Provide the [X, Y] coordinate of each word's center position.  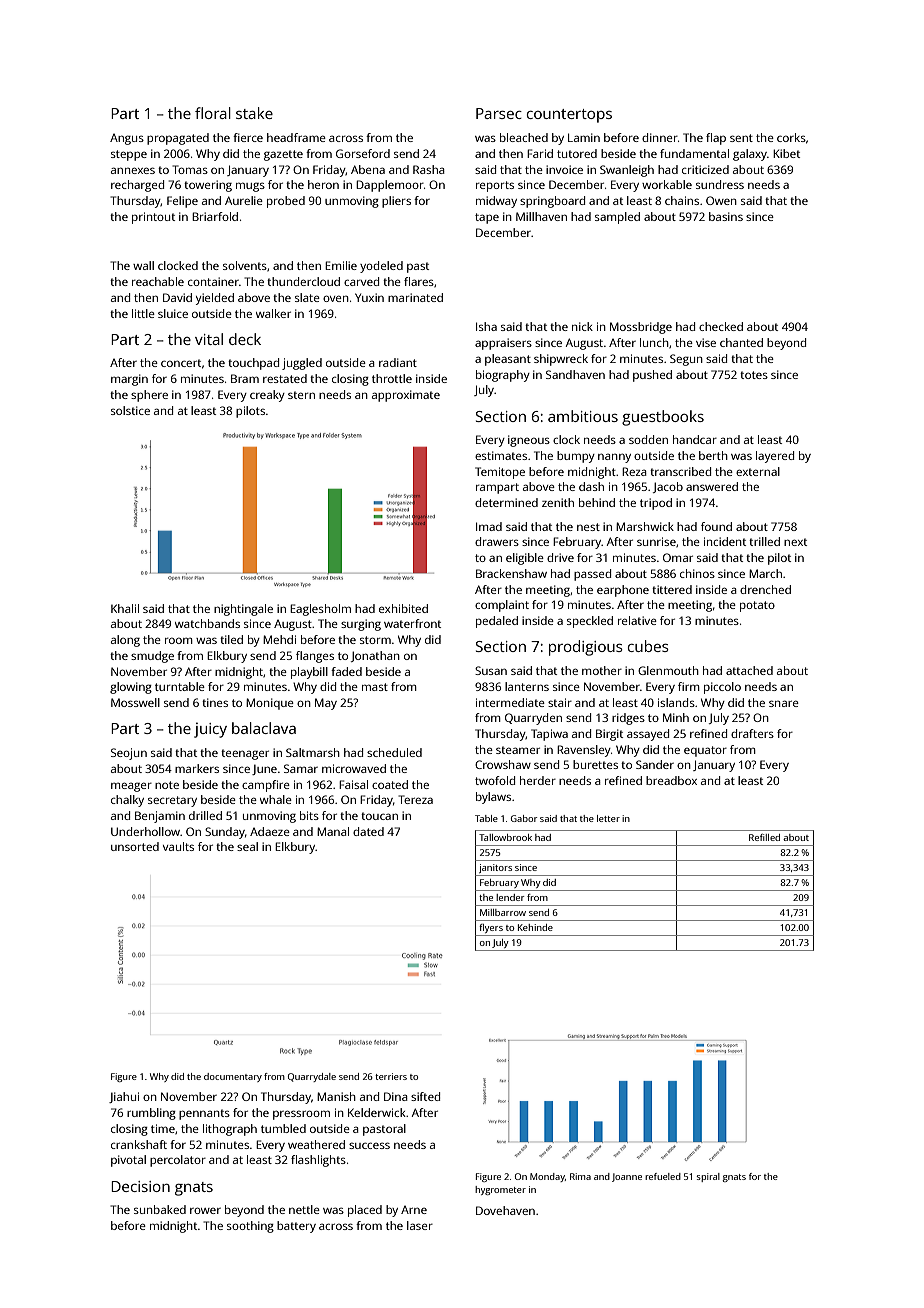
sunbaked [160, 1209]
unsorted [135, 846]
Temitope [500, 473]
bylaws [493, 798]
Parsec [499, 113]
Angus [127, 139]
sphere [149, 396]
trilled [764, 541]
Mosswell [135, 702]
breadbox [671, 780]
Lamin [584, 137]
